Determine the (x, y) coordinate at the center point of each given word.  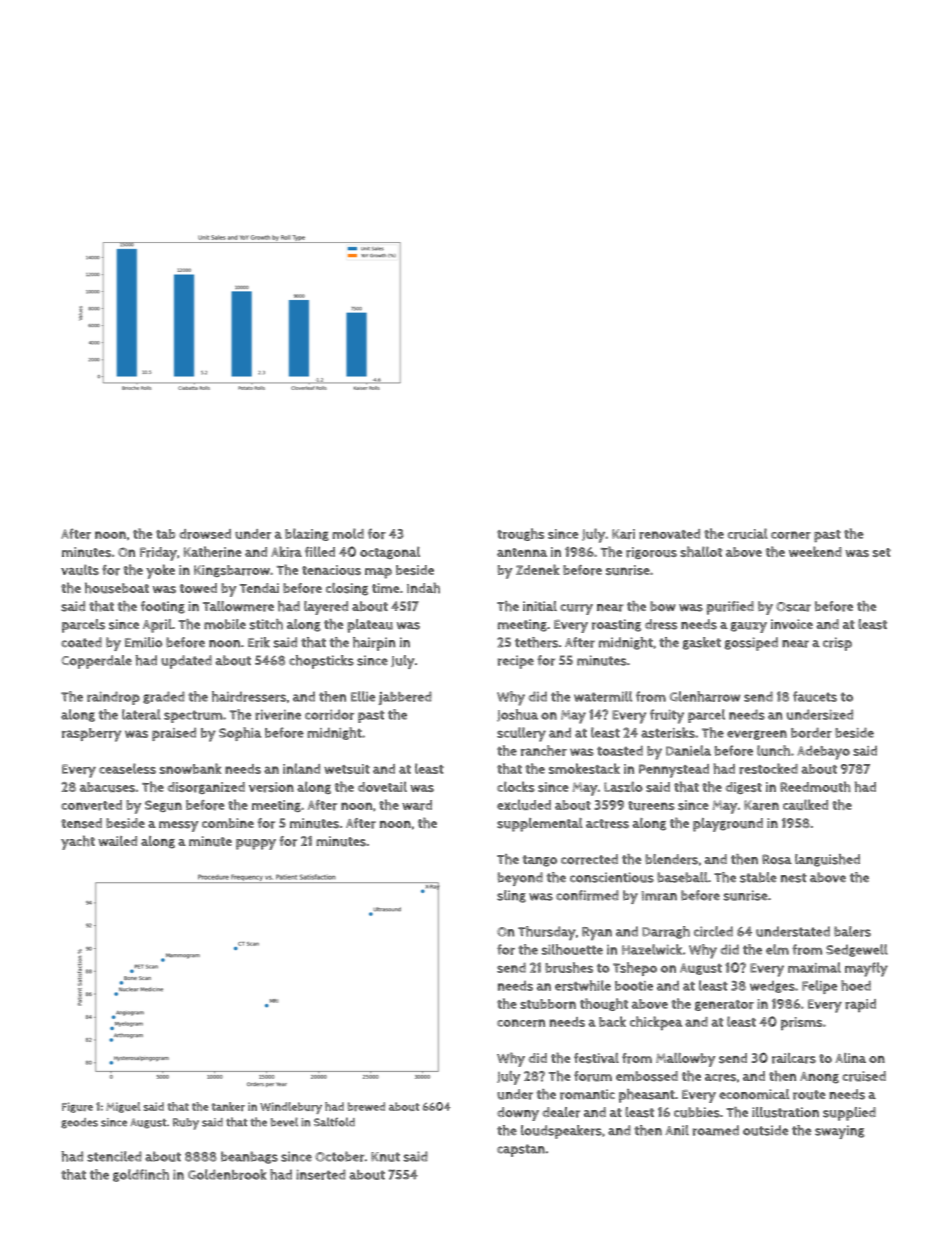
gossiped (751, 644)
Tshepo (635, 969)
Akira (286, 552)
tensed (81, 823)
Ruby (186, 1124)
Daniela (688, 750)
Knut (385, 1157)
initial (540, 606)
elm (777, 949)
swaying (840, 1132)
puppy (256, 844)
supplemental (540, 825)
